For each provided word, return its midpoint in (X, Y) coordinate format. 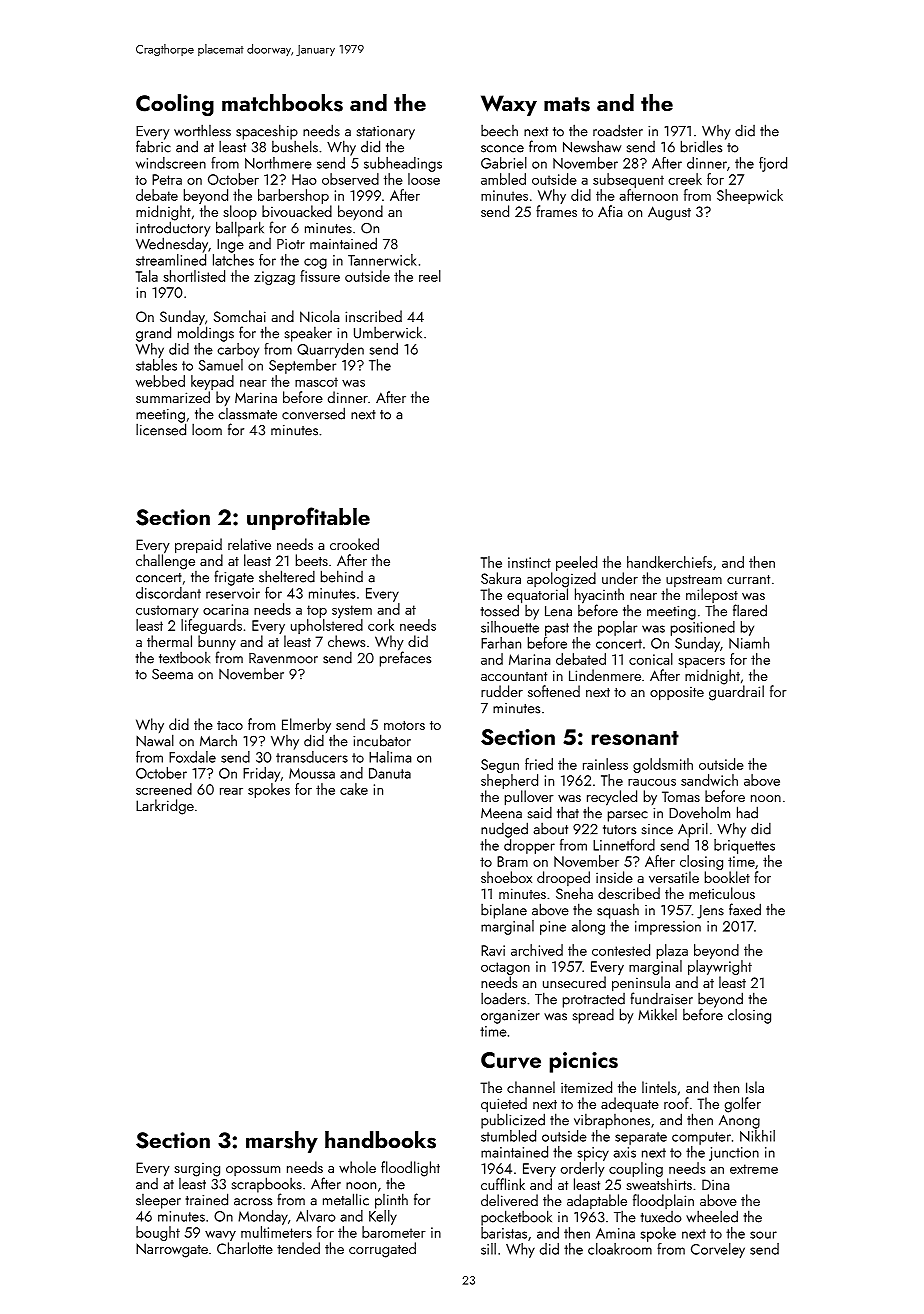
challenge (165, 562)
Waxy (509, 105)
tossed (500, 610)
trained (207, 1199)
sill (488, 1249)
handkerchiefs (669, 562)
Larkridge (165, 807)
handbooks (380, 1140)
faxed (745, 909)
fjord (773, 164)
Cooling (175, 105)
